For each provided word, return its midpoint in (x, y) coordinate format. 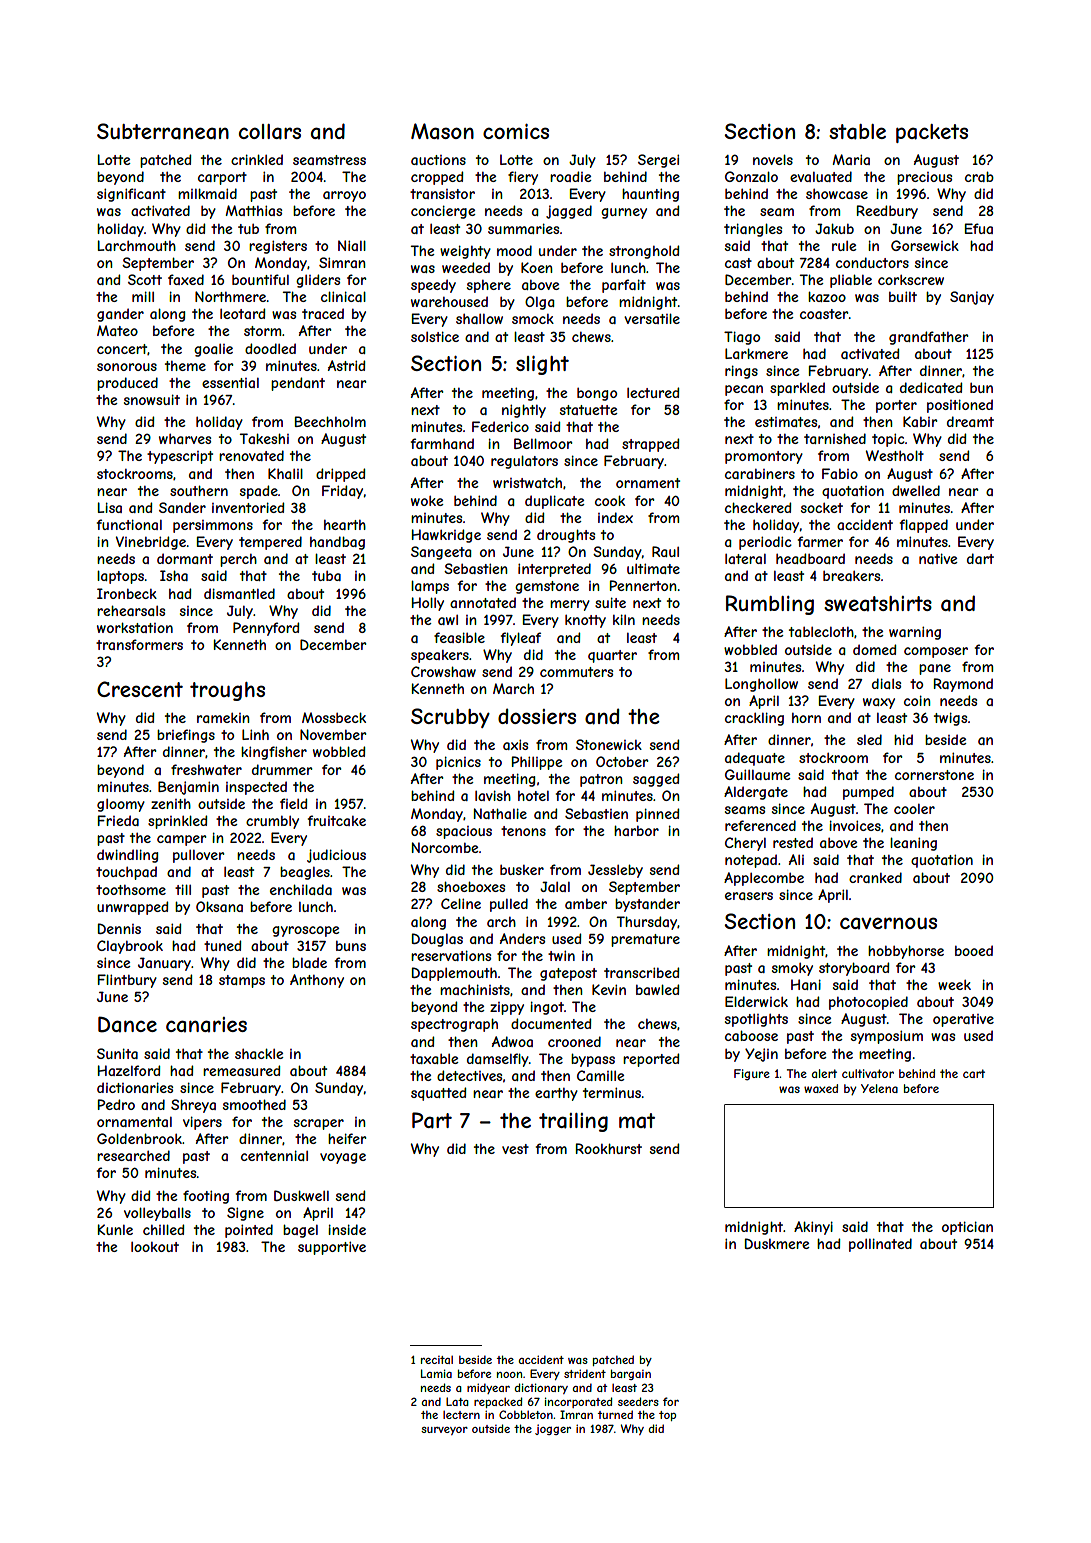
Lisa (109, 507)
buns (351, 946)
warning (915, 633)
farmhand (442, 443)
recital (437, 1360)
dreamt (970, 421)
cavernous (888, 923)
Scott (145, 279)
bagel (300, 1231)
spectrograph (454, 1025)
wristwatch (527, 482)
